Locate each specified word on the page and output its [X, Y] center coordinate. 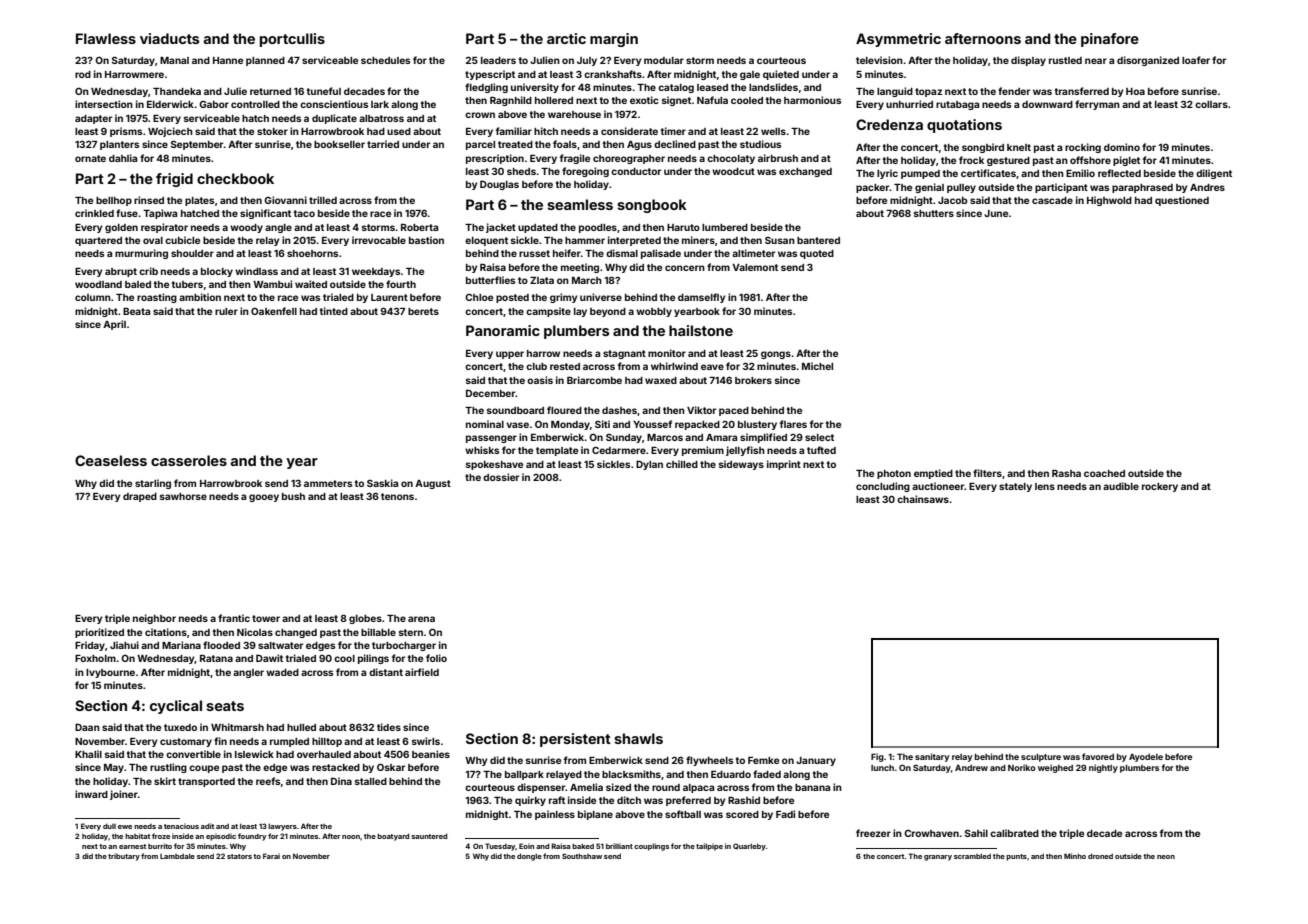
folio [436, 658]
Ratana [216, 658]
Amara [721, 437]
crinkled [94, 213]
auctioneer [938, 486]
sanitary [932, 757]
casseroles [189, 460]
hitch [546, 131]
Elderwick [170, 104]
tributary [124, 857]
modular [664, 60]
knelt [1019, 147]
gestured [1008, 161]
